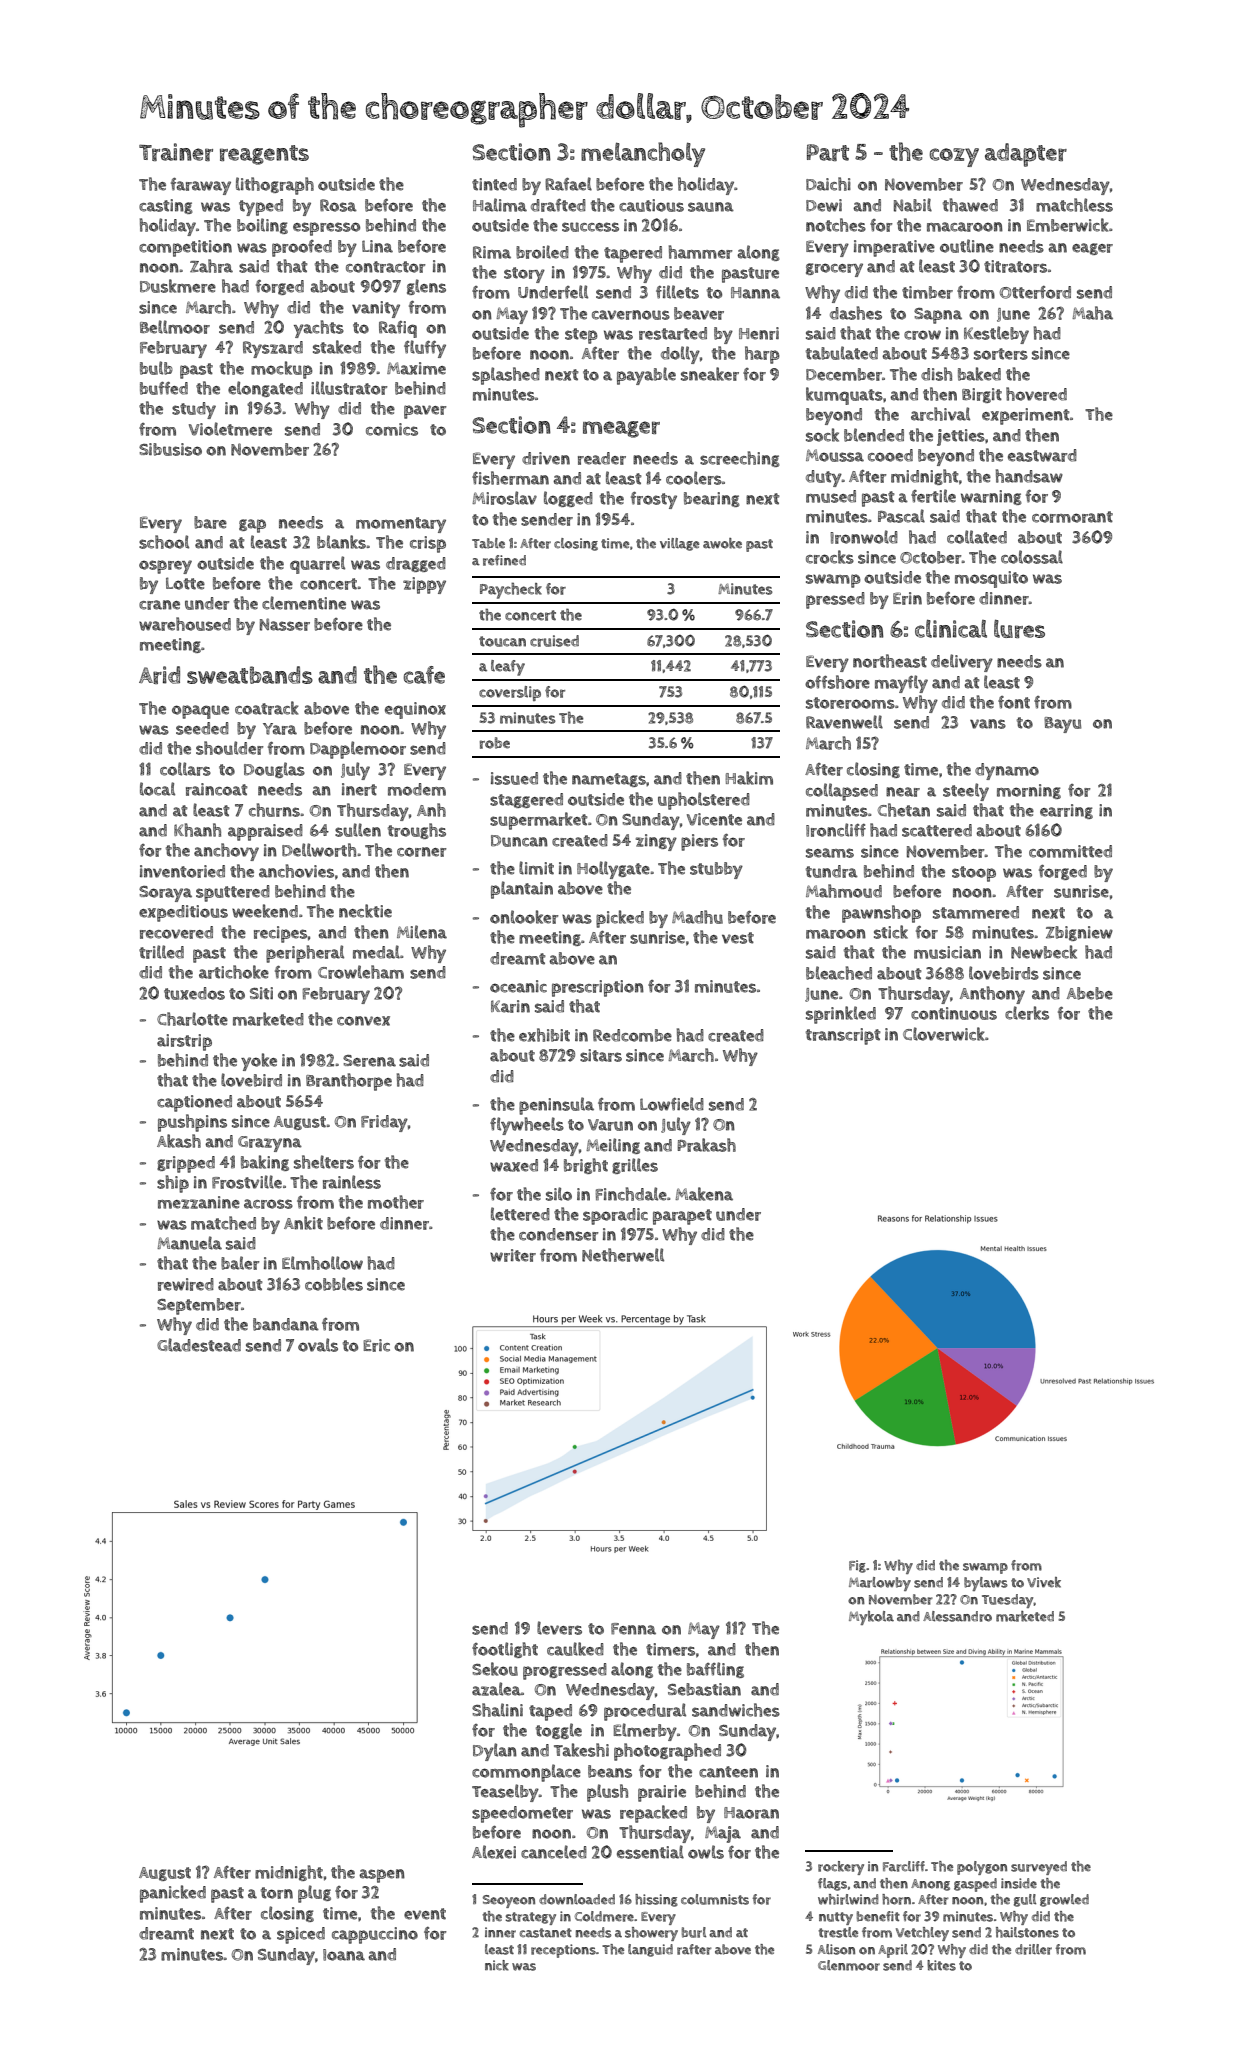  What do you see at coordinates (762, 355) in the image?
I see `harp` at bounding box center [762, 355].
